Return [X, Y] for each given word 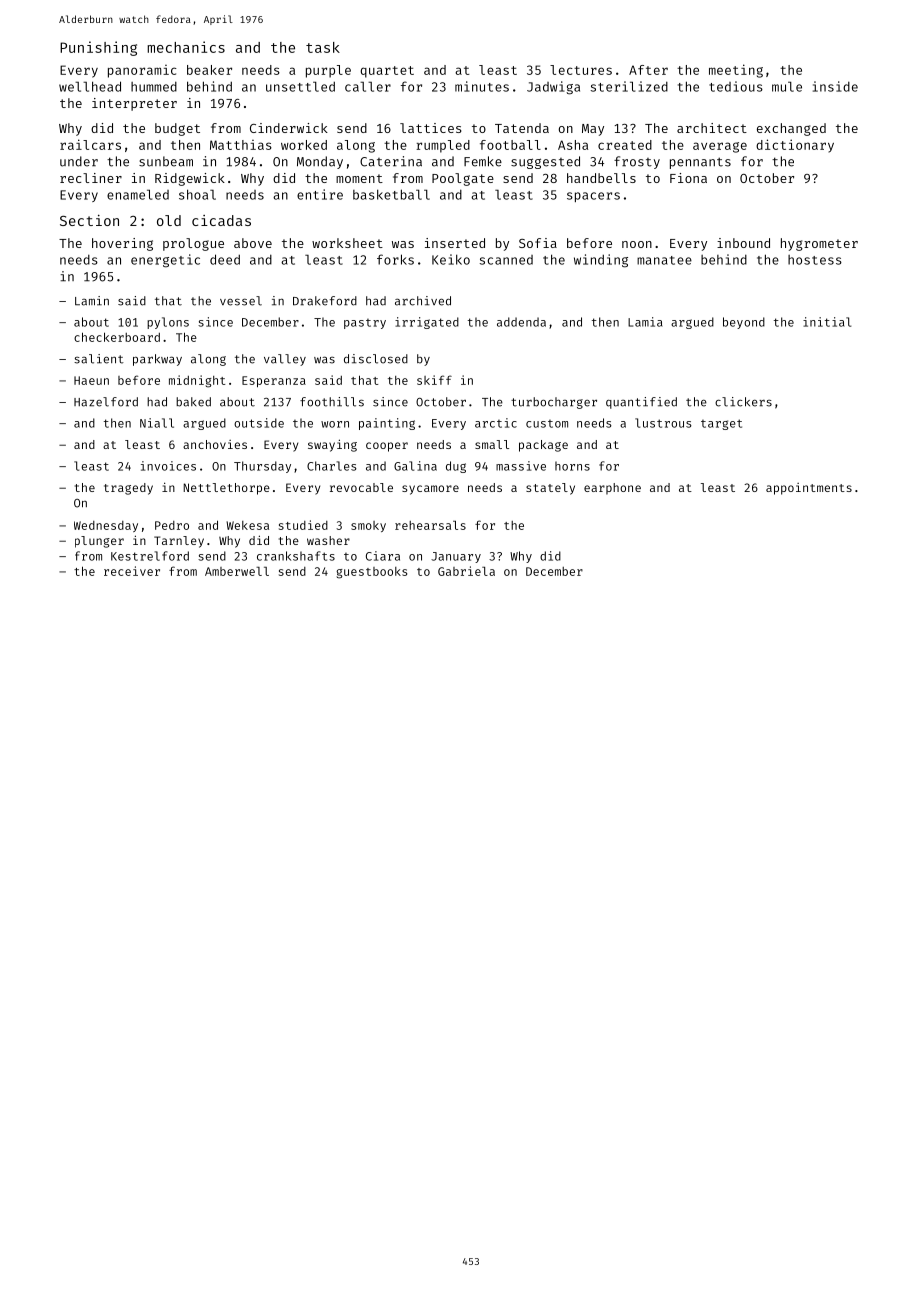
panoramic [142, 71]
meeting [736, 71]
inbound [743, 243]
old [169, 220]
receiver [132, 571]
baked [193, 402]
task [323, 47]
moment [359, 178]
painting [387, 424]
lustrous [663, 423]
